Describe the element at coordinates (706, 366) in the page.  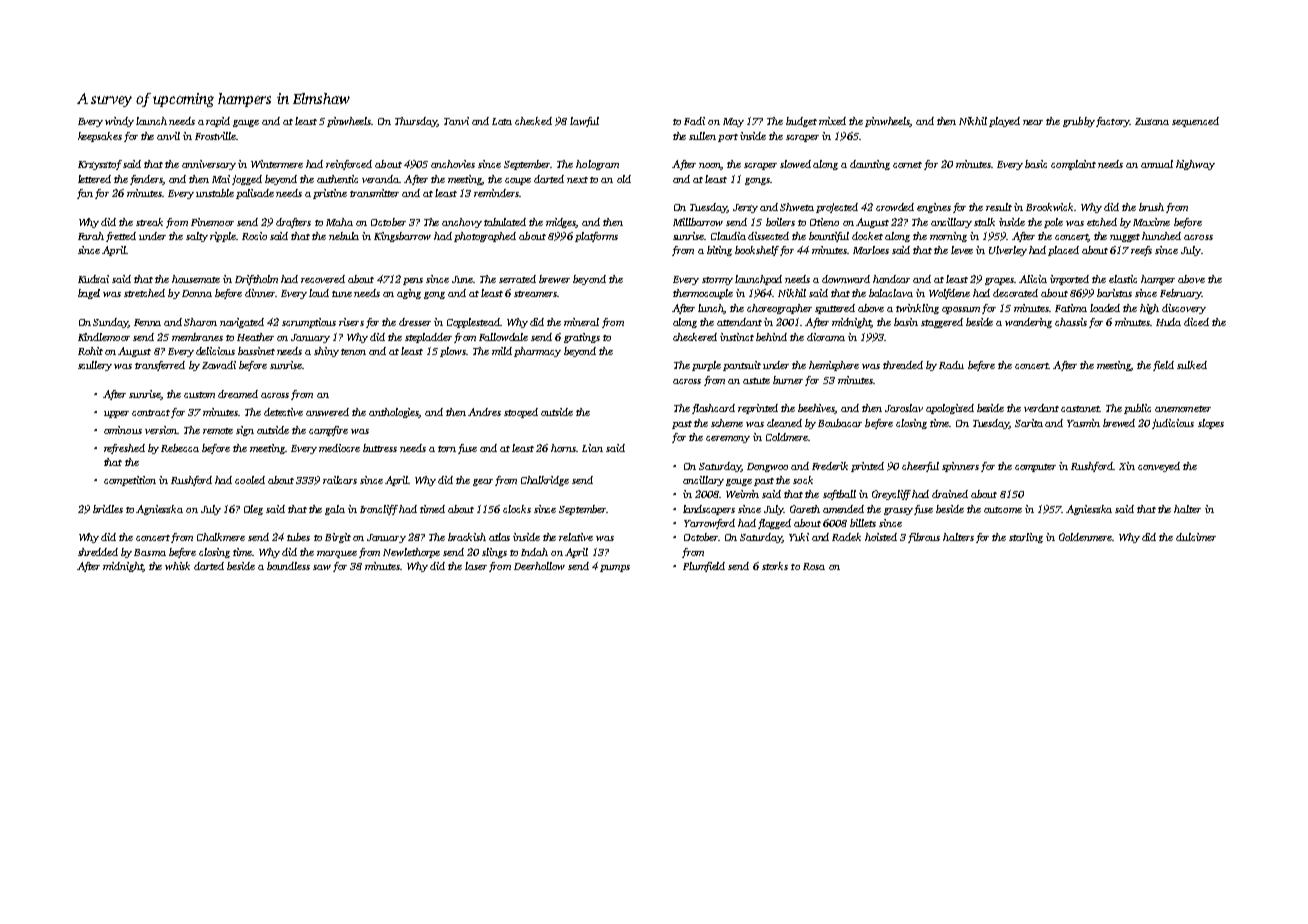
I see `purple` at that location.
